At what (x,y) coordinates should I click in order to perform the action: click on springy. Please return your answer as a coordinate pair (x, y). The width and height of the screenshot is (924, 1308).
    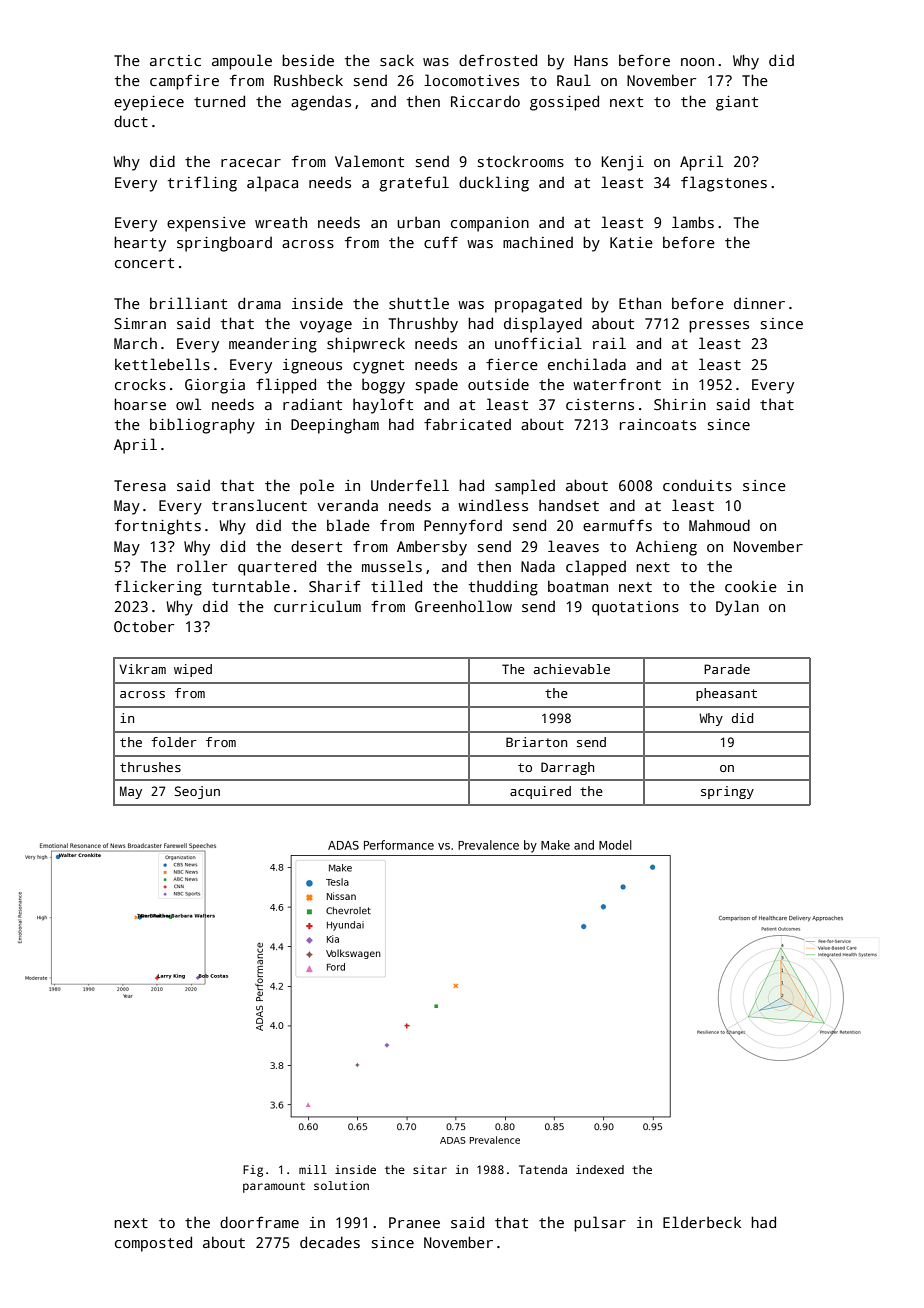
    Looking at the image, I should click on (727, 792).
